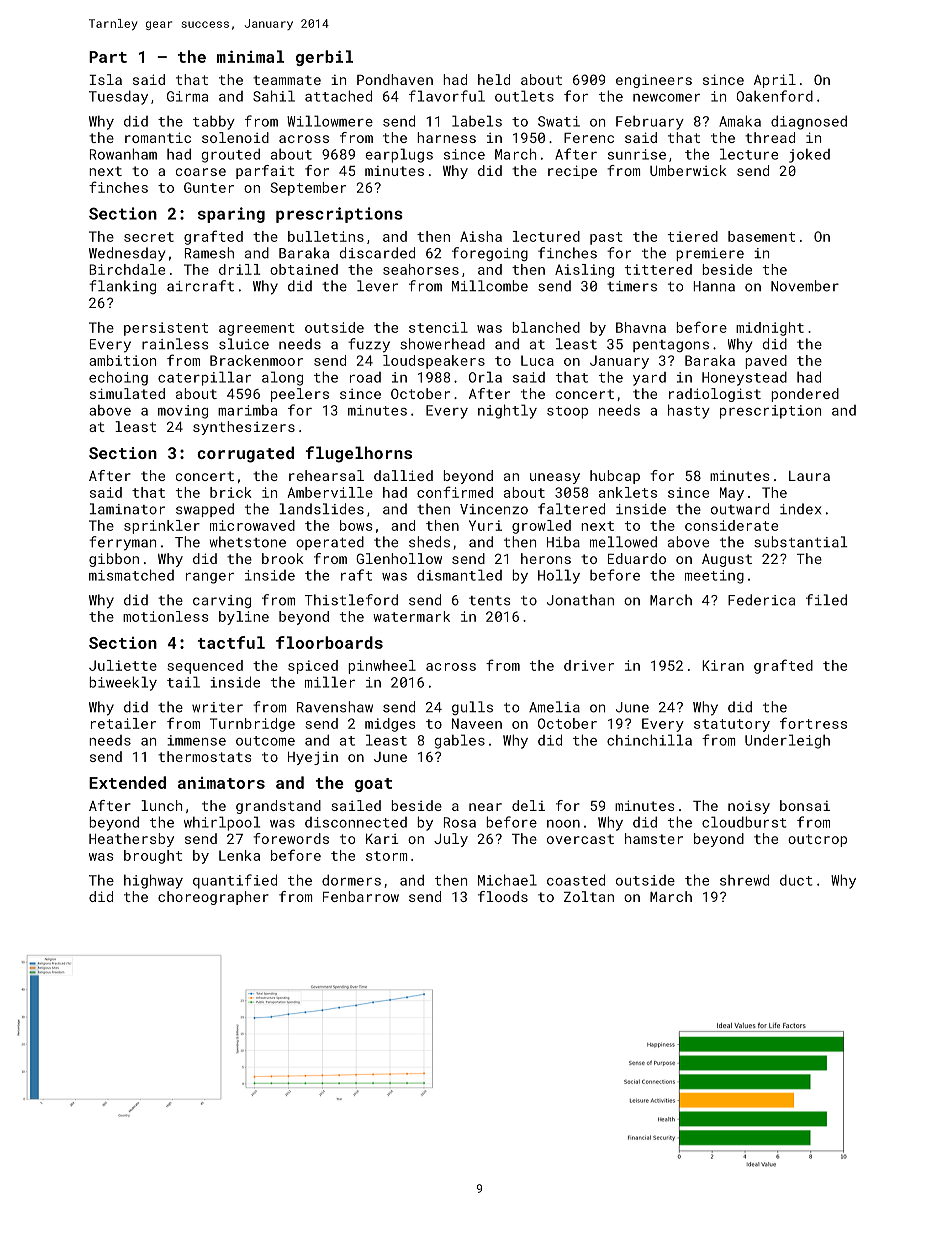 Image resolution: width=952 pixels, height=1233 pixels. What do you see at coordinates (187, 96) in the screenshot?
I see `Girma` at bounding box center [187, 96].
